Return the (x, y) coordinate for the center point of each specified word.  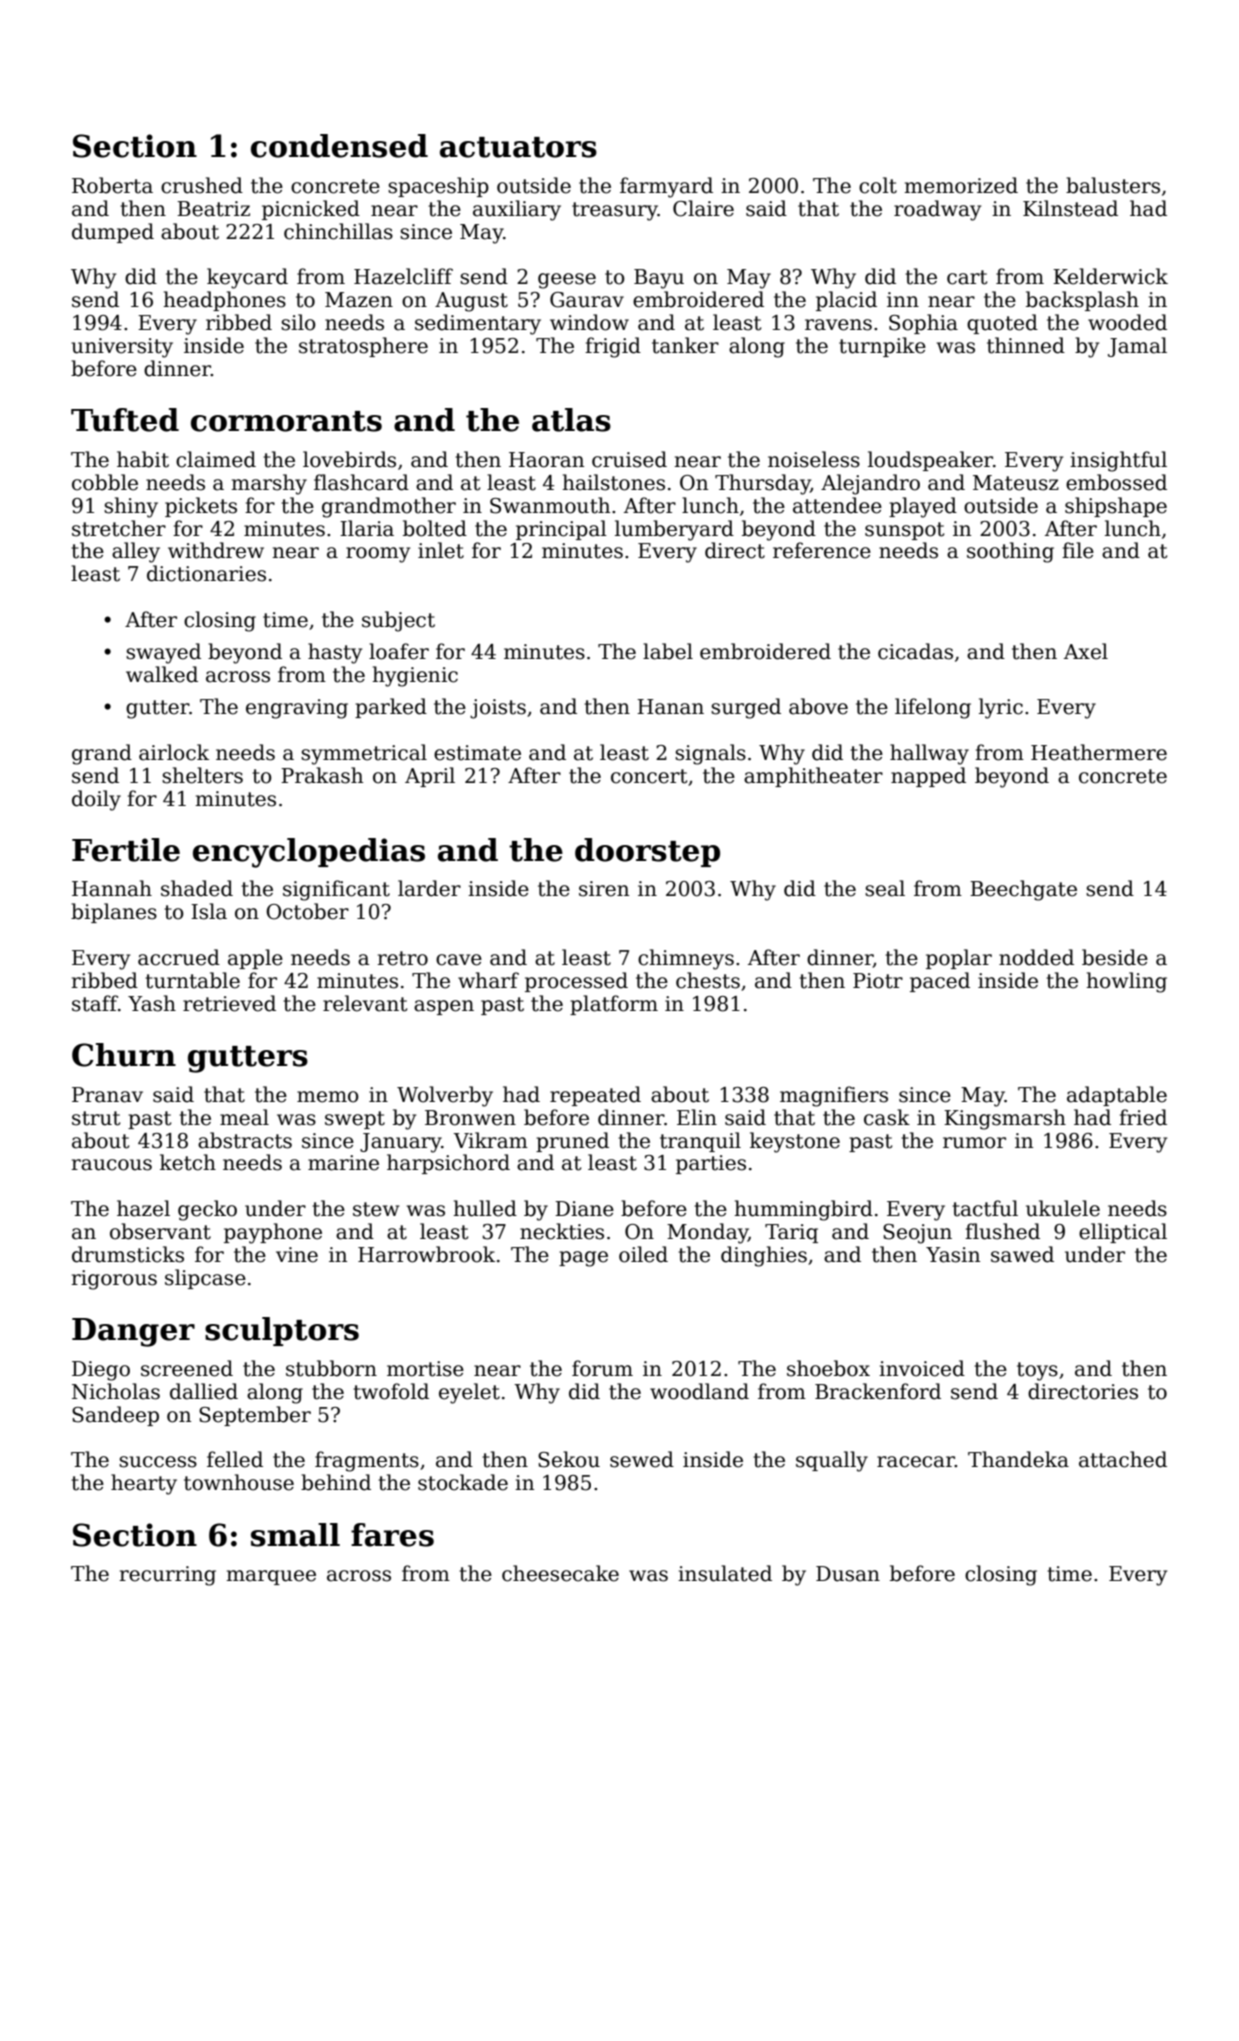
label (668, 651)
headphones (224, 301)
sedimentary (478, 324)
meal (244, 1117)
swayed (163, 653)
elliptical (1123, 1233)
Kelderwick (1110, 276)
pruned (572, 1142)
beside (1115, 957)
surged (746, 708)
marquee (271, 1577)
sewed (642, 1459)
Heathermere (1099, 752)
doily (96, 800)
